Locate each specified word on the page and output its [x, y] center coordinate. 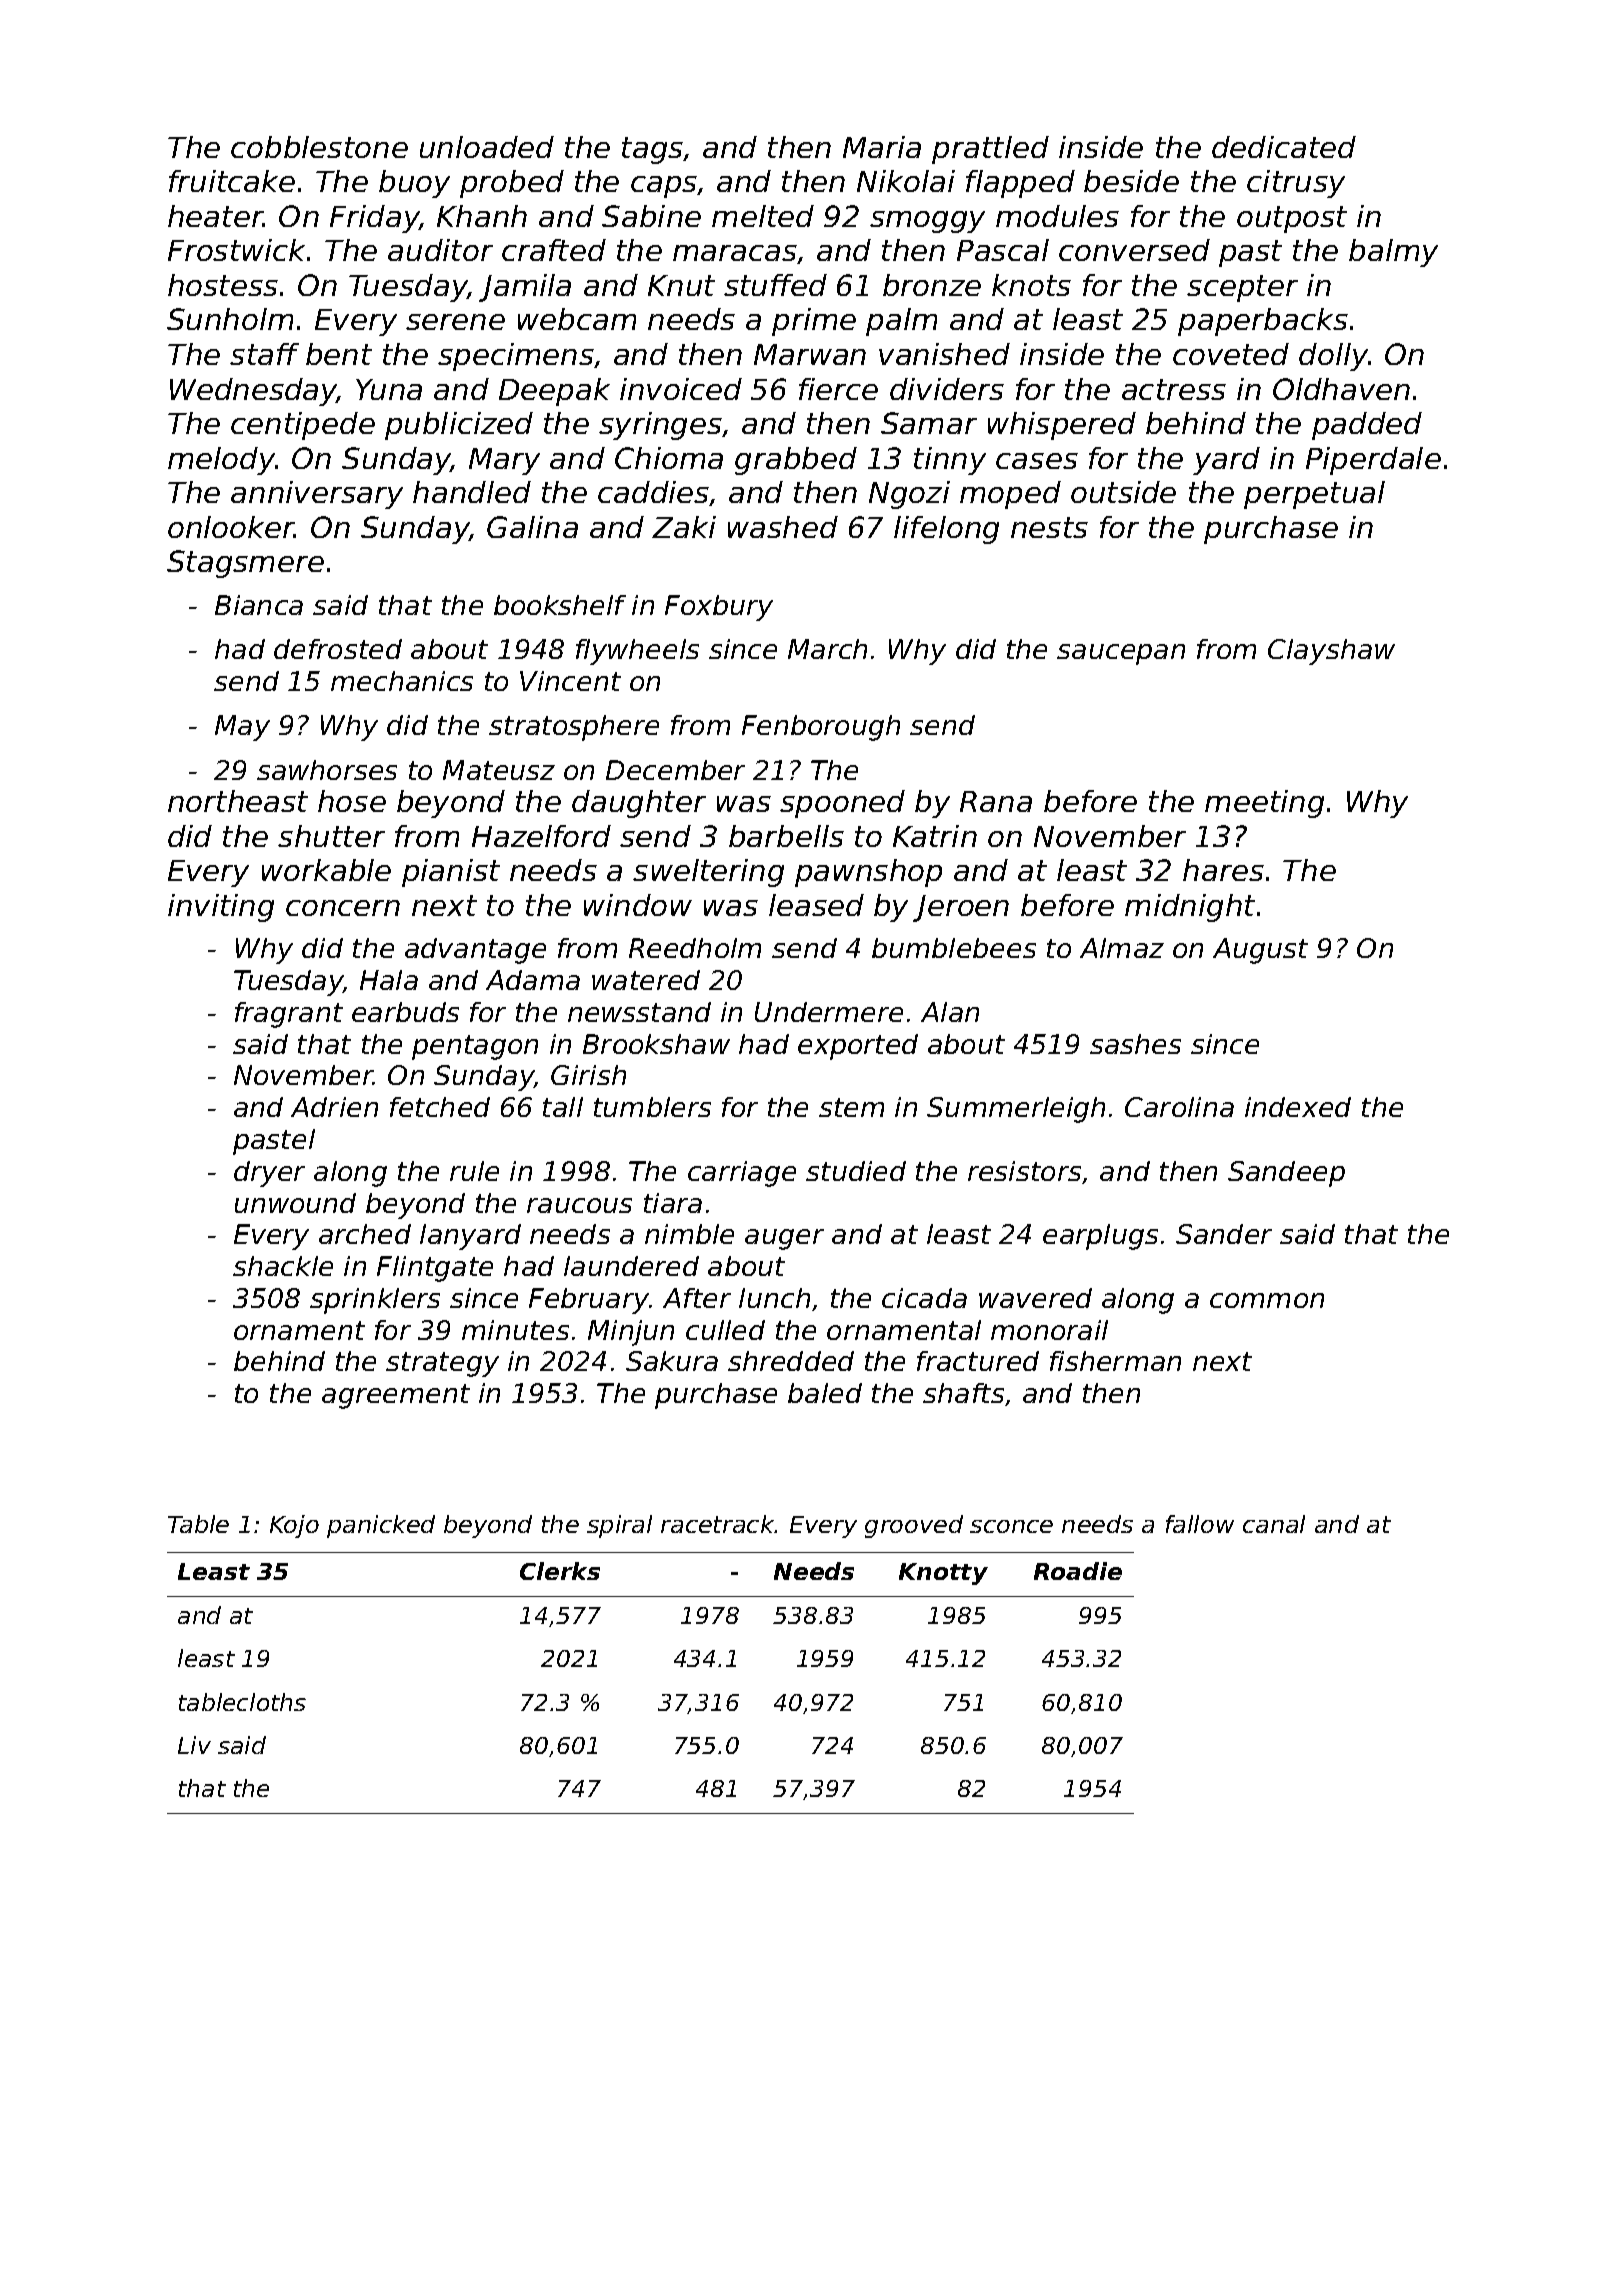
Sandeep [1286, 1174]
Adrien [334, 1107]
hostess [223, 285]
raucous [579, 1205]
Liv [194, 1745]
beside [1131, 181]
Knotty [943, 1574]
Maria [882, 147]
